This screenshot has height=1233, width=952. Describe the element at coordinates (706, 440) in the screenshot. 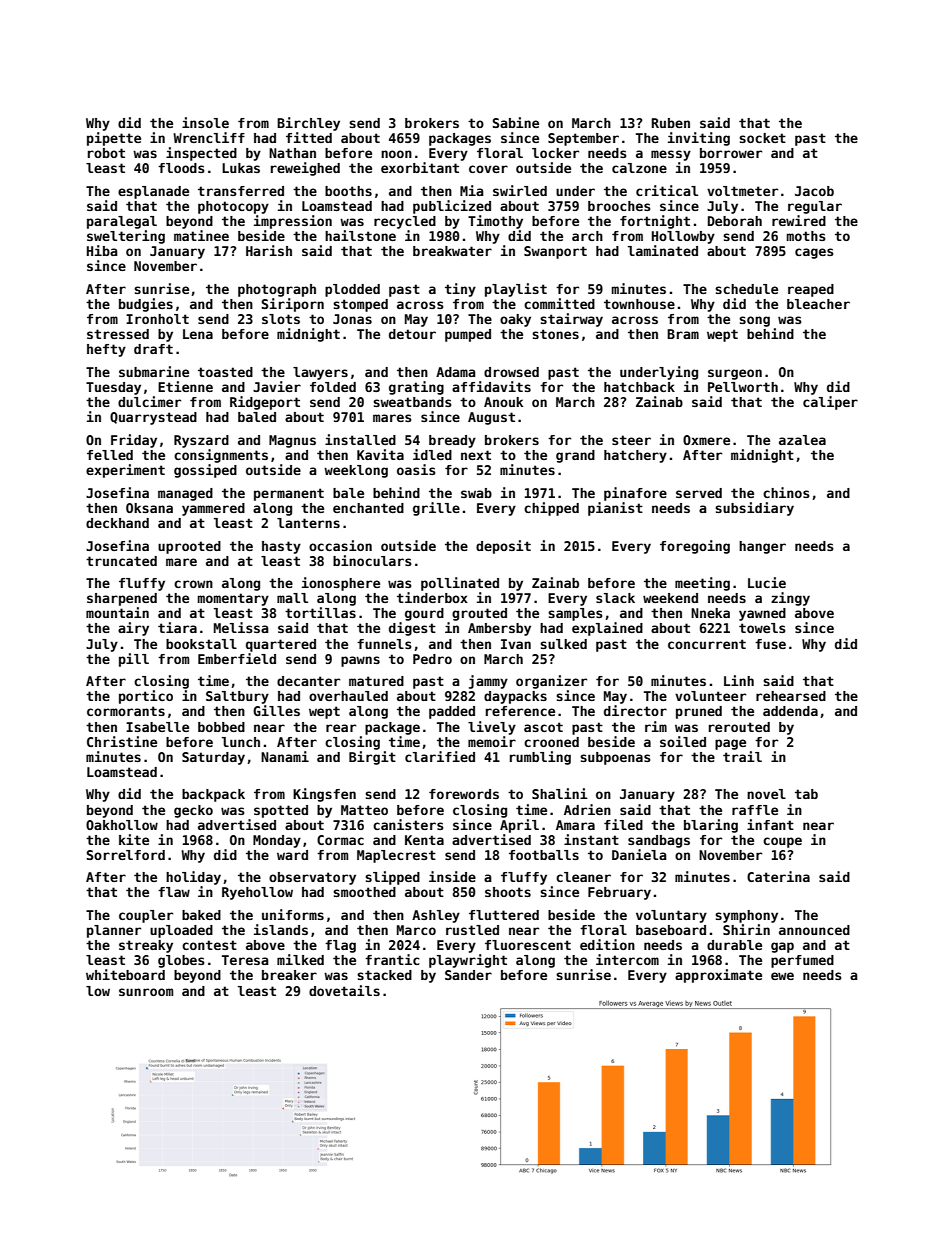

I see `Oxmere` at that location.
